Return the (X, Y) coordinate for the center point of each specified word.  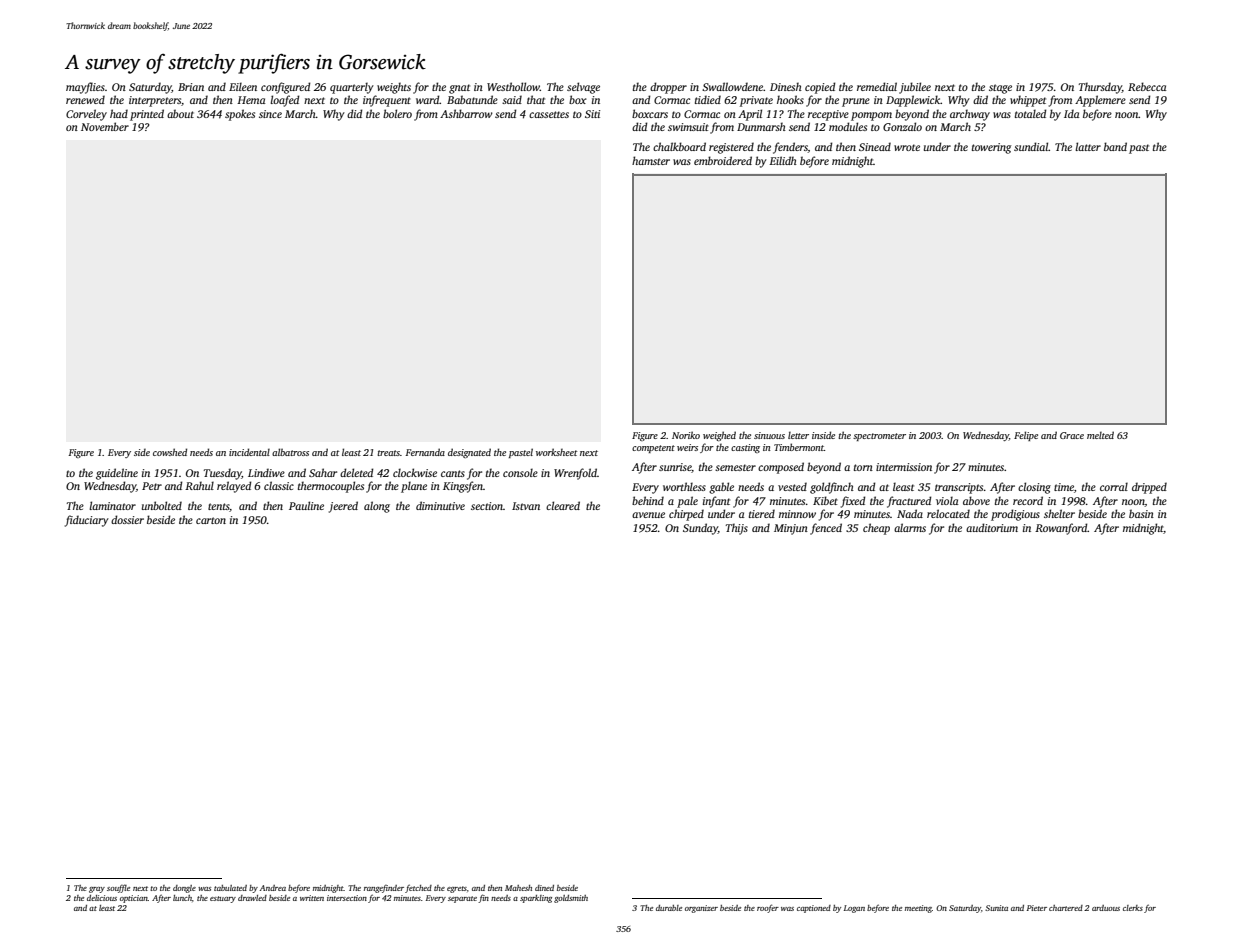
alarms (910, 527)
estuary (223, 899)
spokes (240, 115)
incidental (249, 452)
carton (211, 520)
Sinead (875, 146)
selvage (583, 88)
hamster (651, 160)
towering (991, 148)
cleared (563, 505)
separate (462, 899)
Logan (854, 909)
